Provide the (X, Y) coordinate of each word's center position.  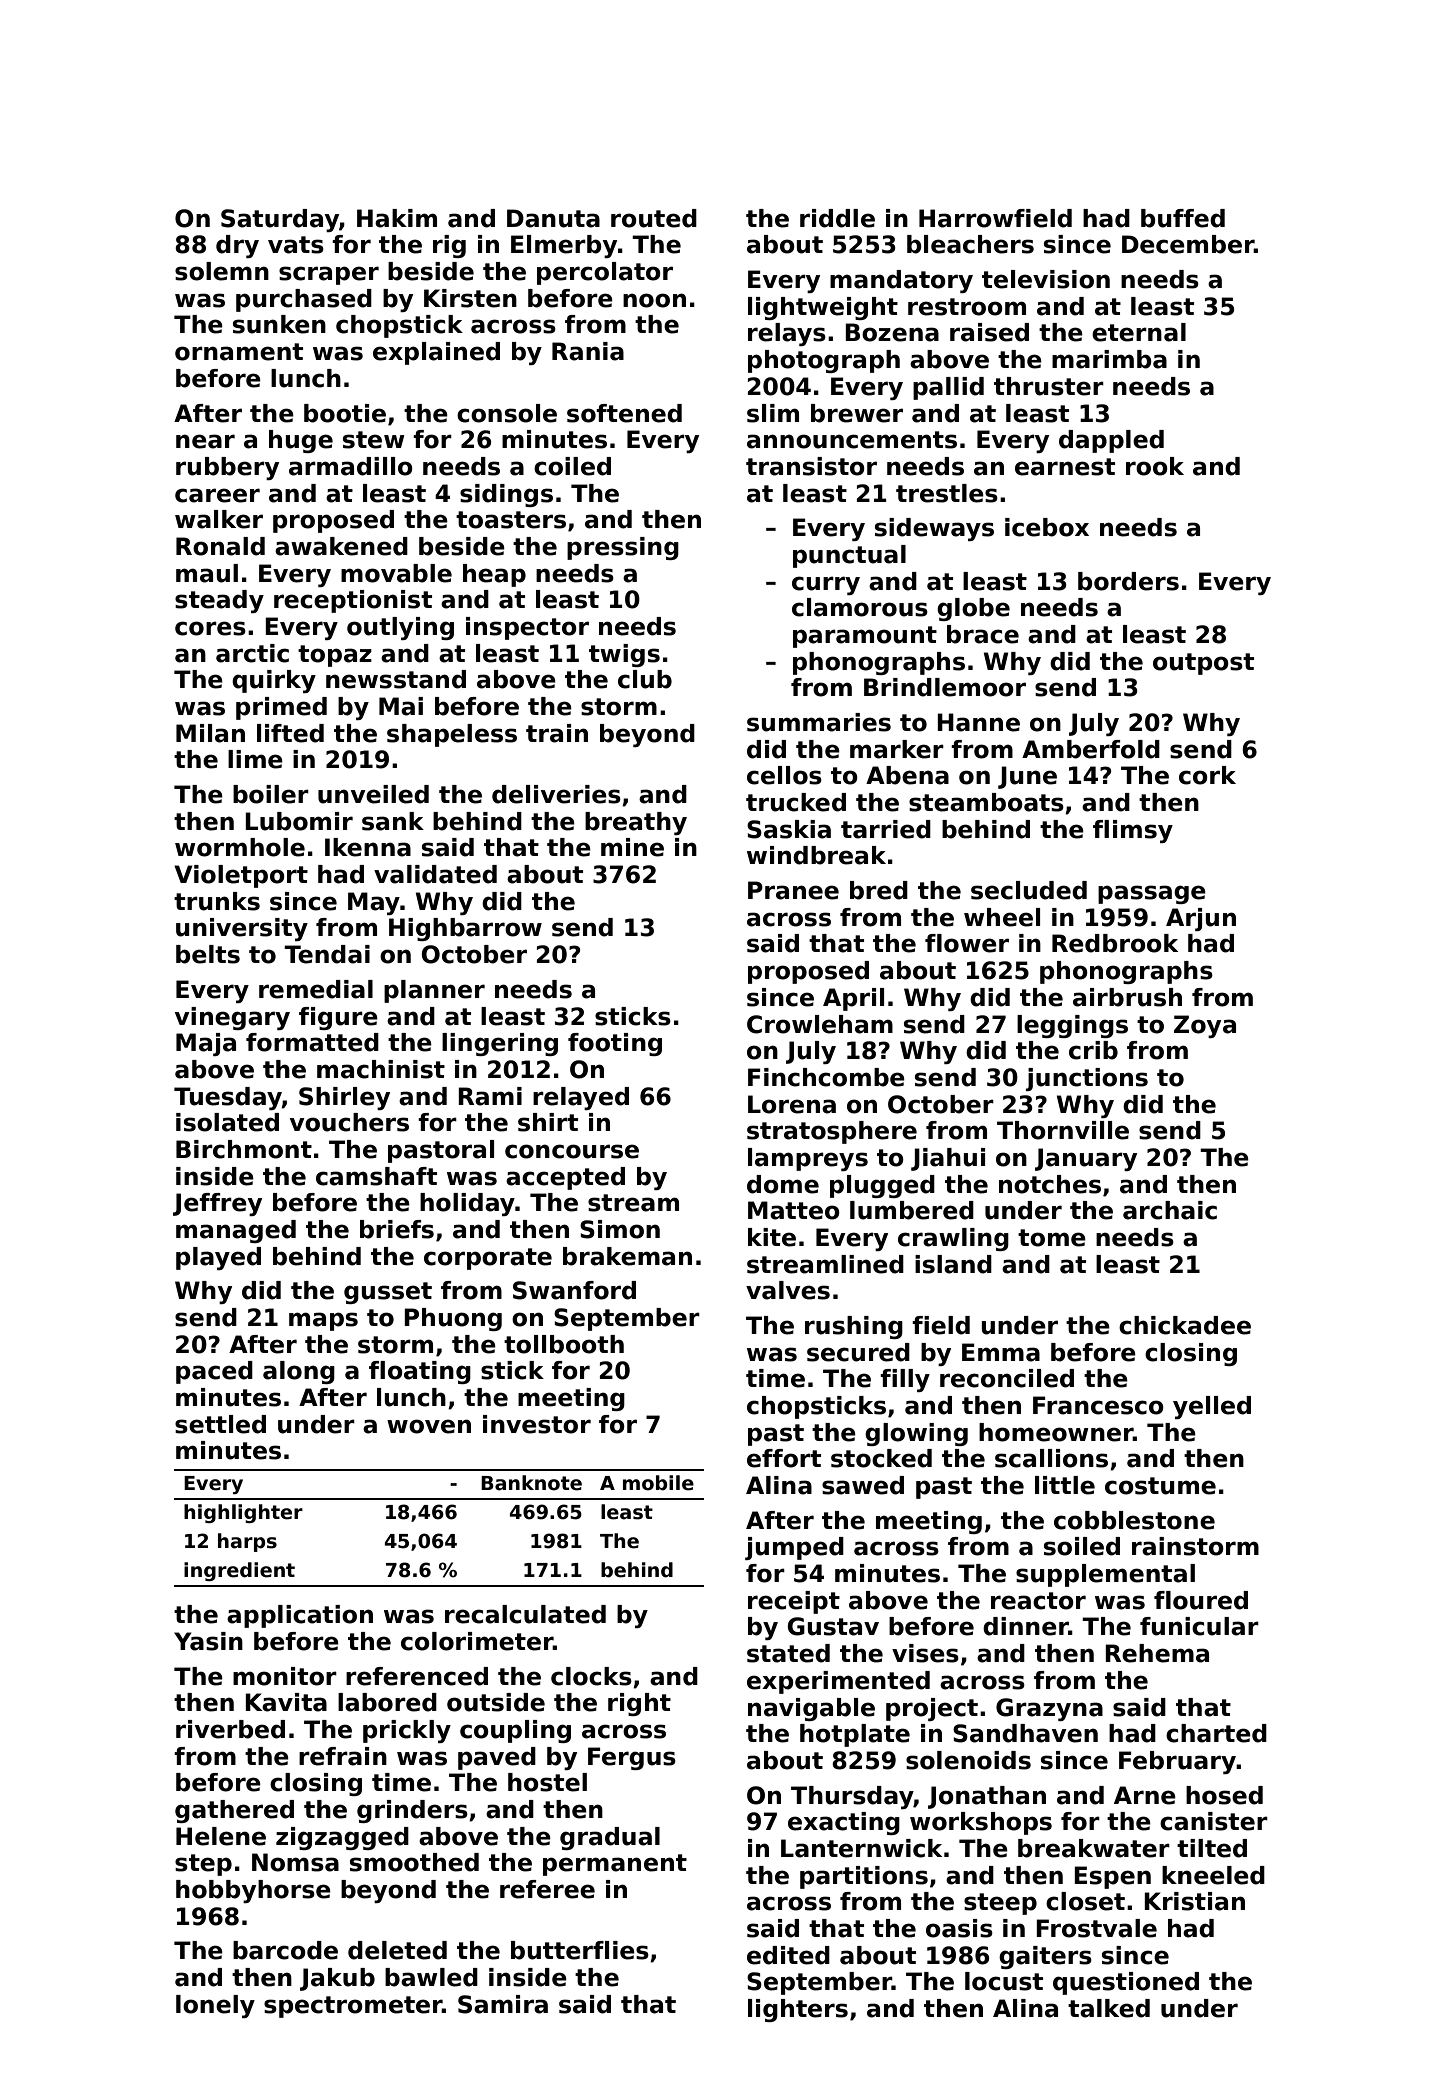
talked (1109, 2008)
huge (301, 441)
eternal (1139, 332)
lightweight (823, 308)
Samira (503, 2004)
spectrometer (353, 2007)
